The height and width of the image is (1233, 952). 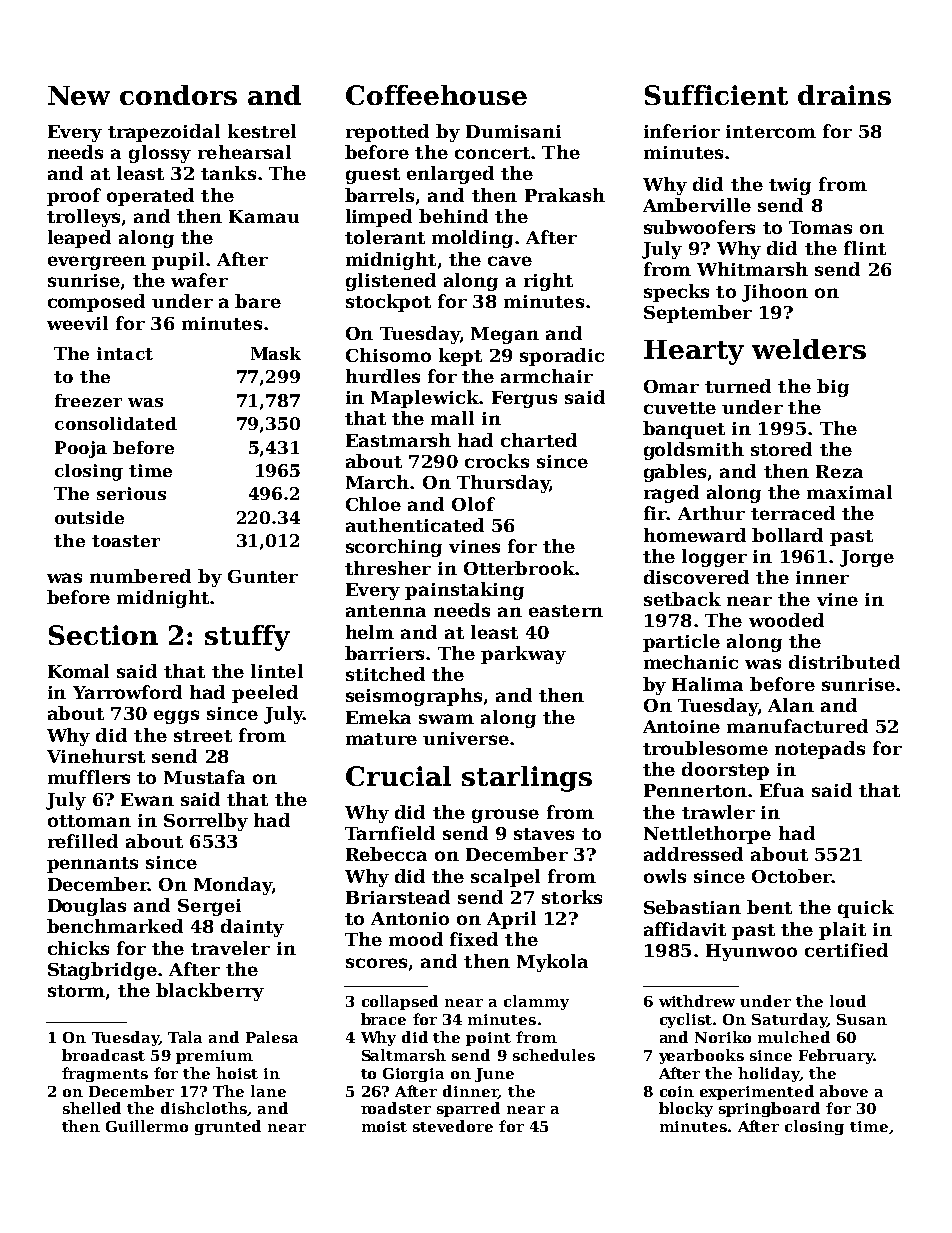 What do you see at coordinates (844, 662) in the image?
I see `distributed` at bounding box center [844, 662].
